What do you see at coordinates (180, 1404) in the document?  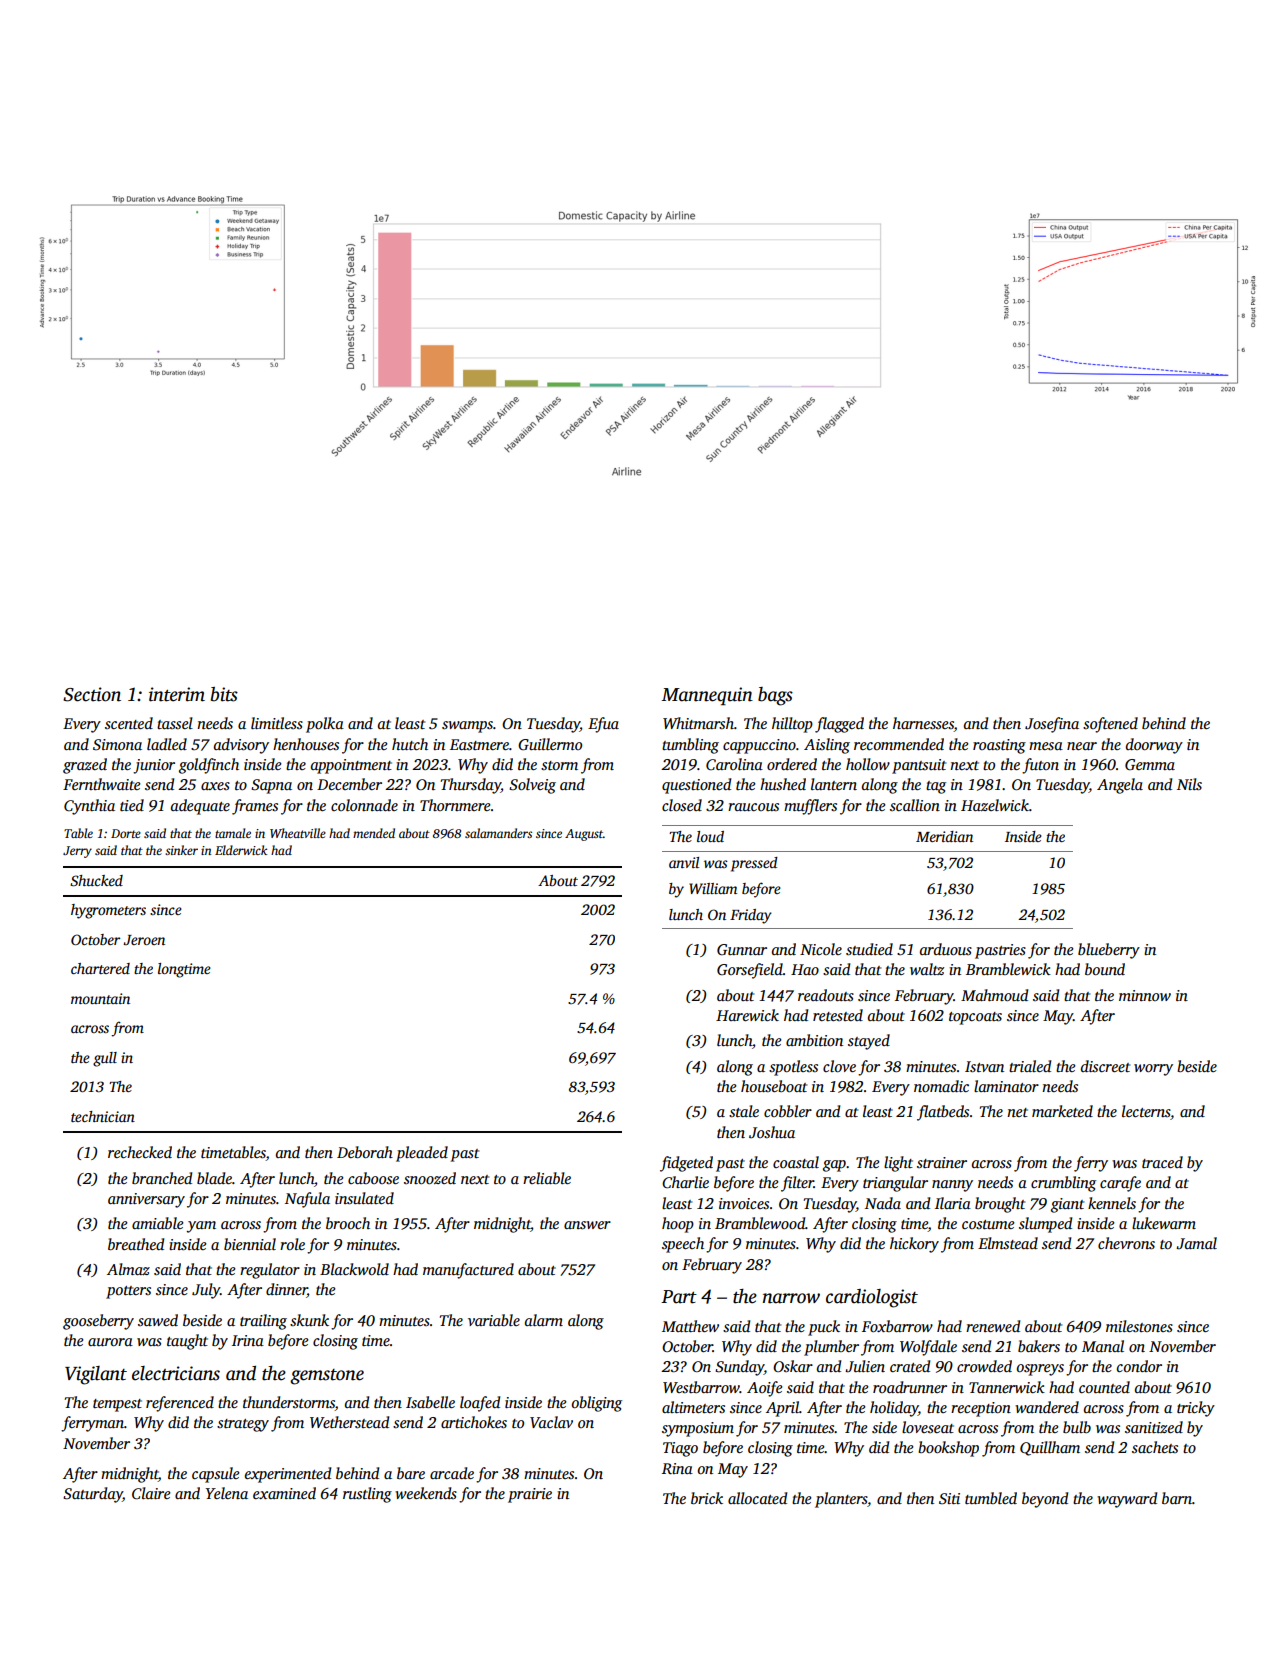 I see `referenced` at bounding box center [180, 1404].
